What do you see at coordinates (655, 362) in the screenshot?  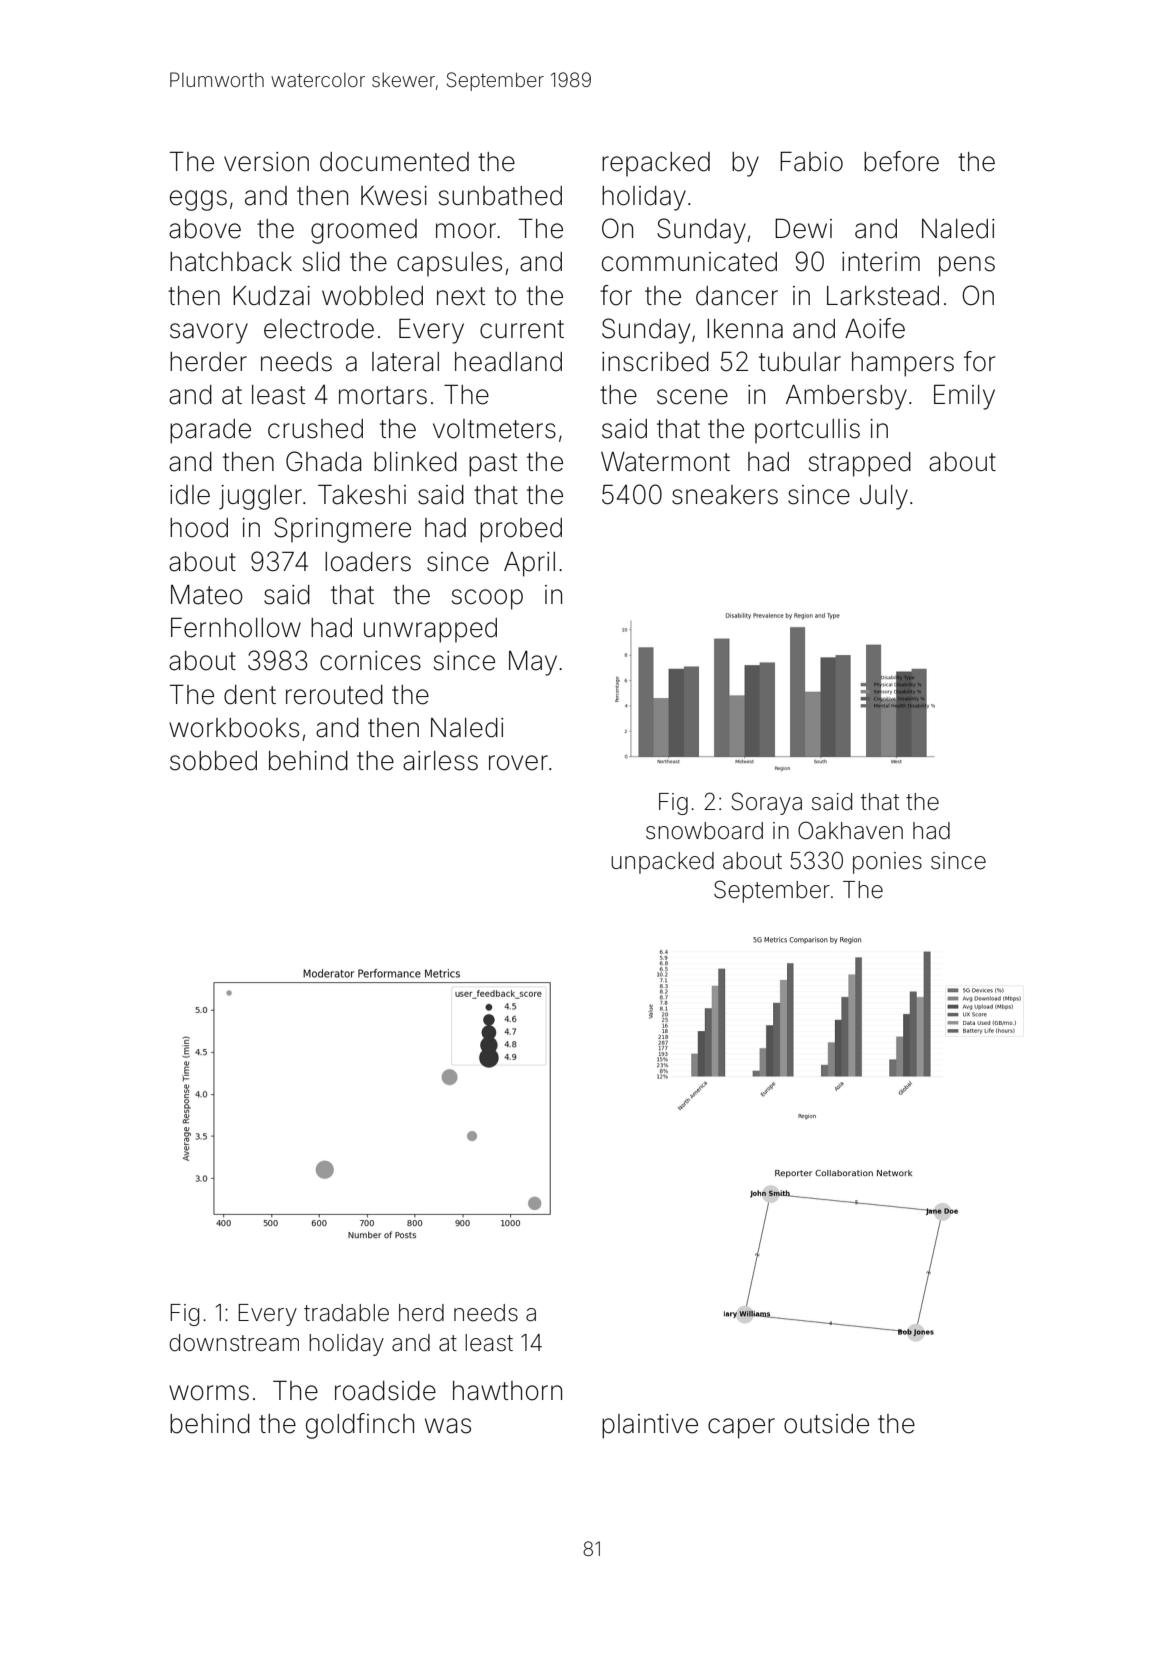 I see `inscribed` at bounding box center [655, 362].
